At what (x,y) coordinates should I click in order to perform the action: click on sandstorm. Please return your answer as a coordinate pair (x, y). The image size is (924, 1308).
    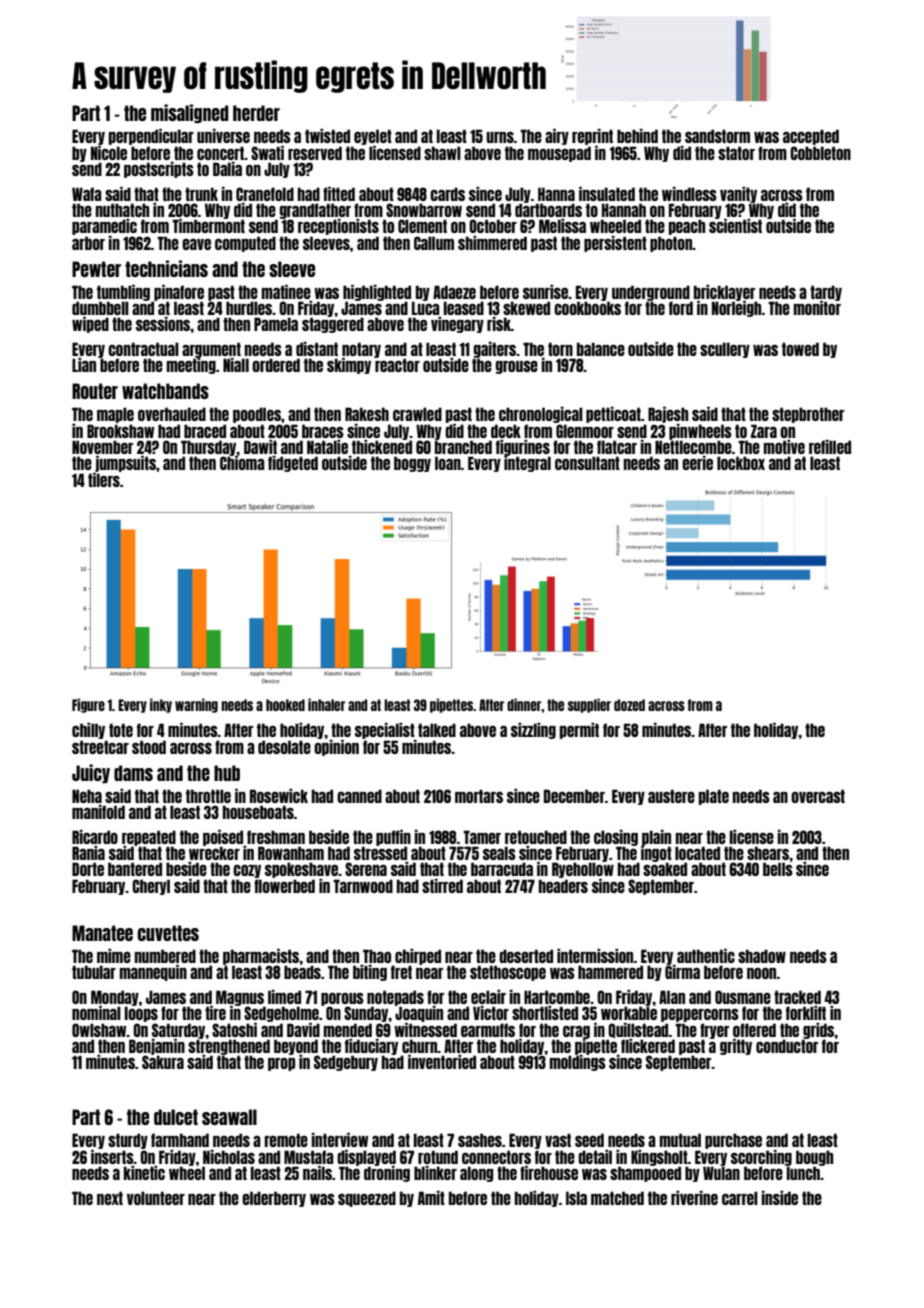
    Looking at the image, I should click on (717, 136).
